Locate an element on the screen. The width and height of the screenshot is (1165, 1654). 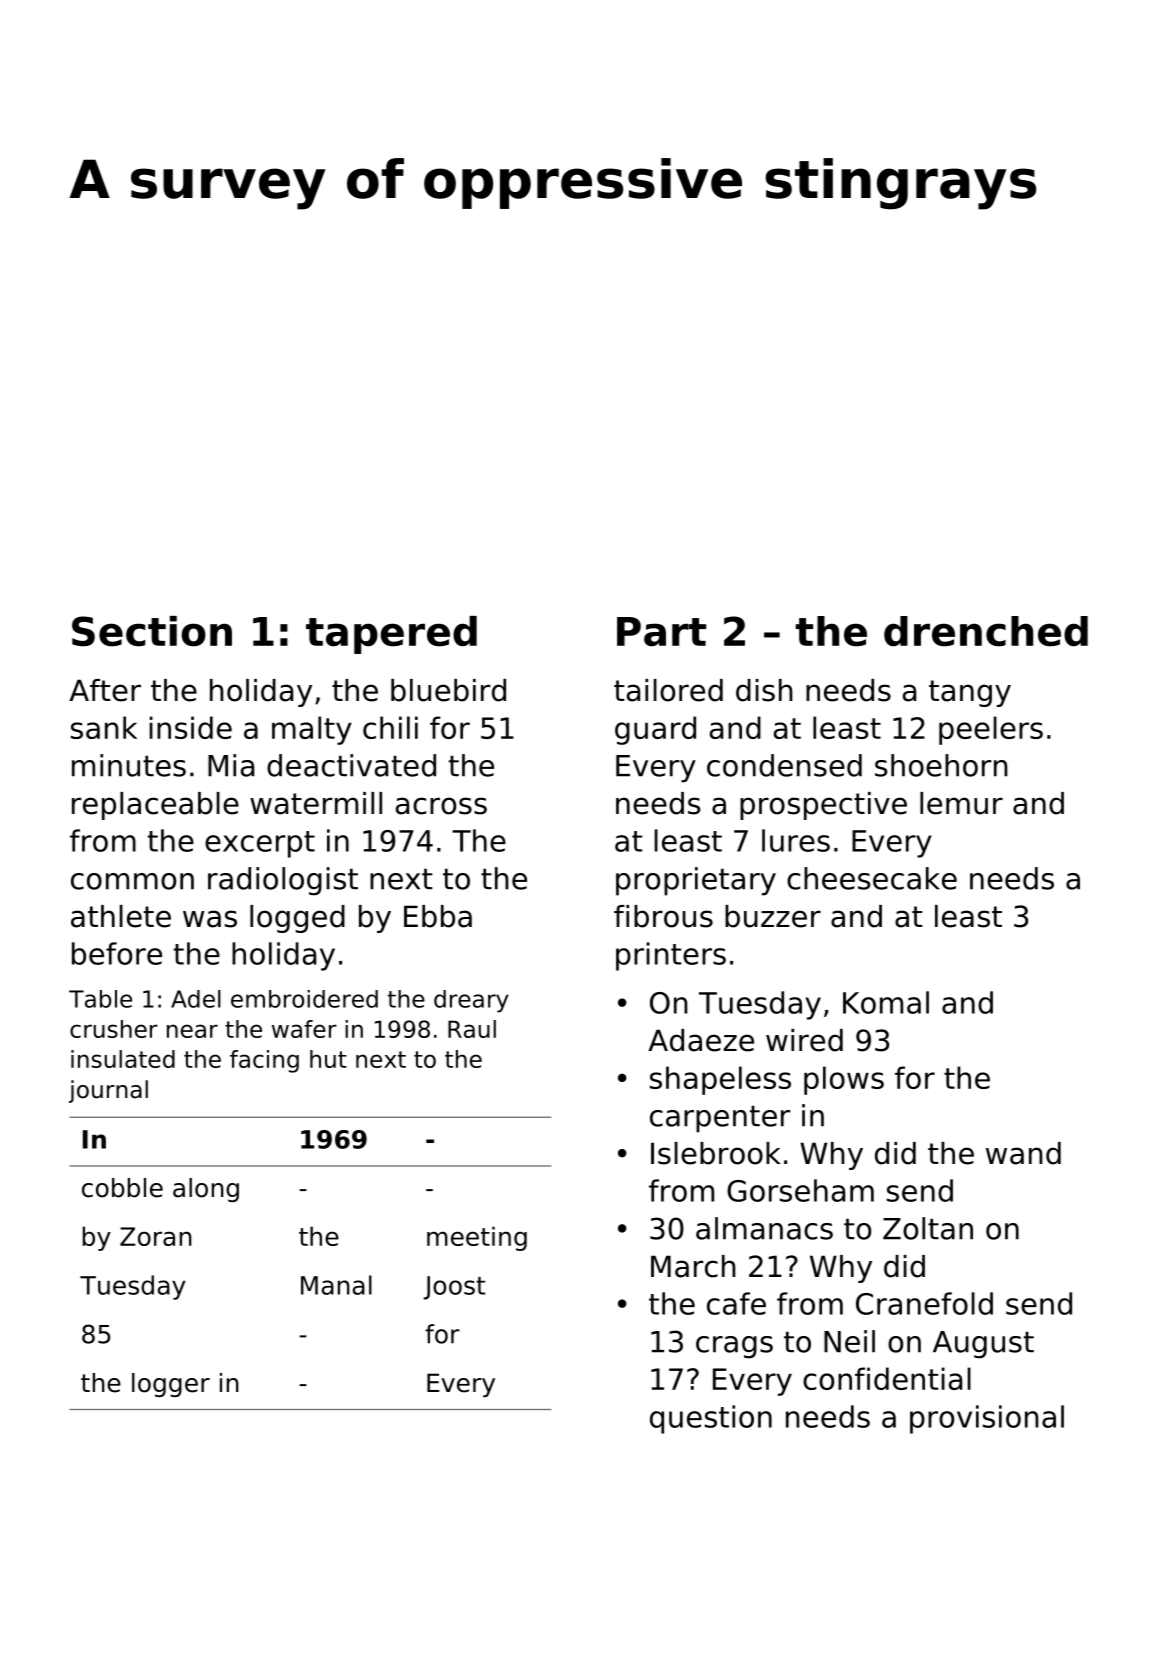
guard is located at coordinates (655, 730).
